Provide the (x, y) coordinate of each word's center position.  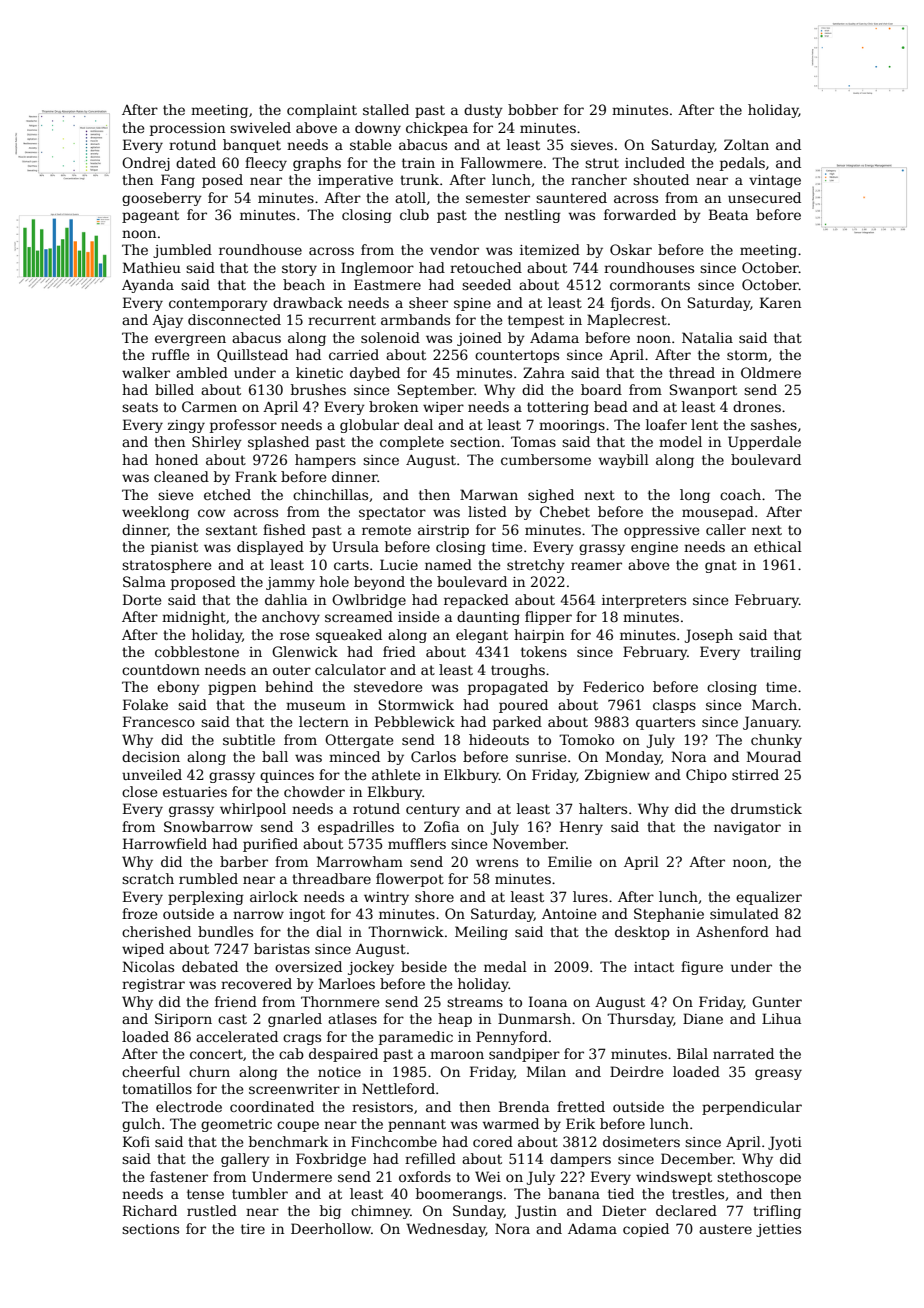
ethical (778, 546)
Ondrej (146, 164)
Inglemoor (377, 269)
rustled (212, 1210)
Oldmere (771, 372)
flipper (548, 618)
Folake (145, 704)
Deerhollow (331, 1228)
